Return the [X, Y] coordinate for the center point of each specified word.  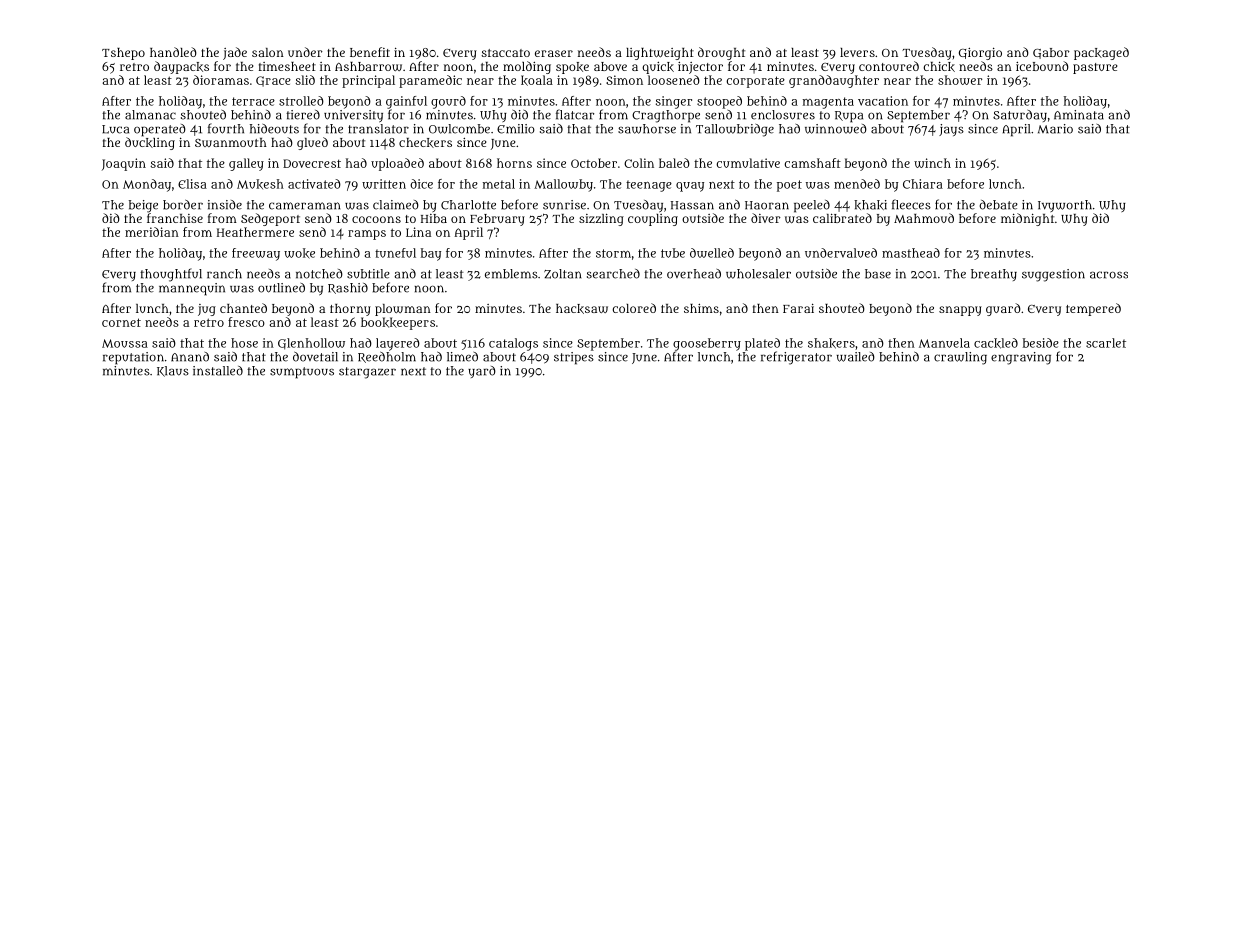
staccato [505, 53]
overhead [694, 274]
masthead [911, 253]
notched [319, 274]
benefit [370, 52]
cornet [121, 322]
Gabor [1051, 53]
